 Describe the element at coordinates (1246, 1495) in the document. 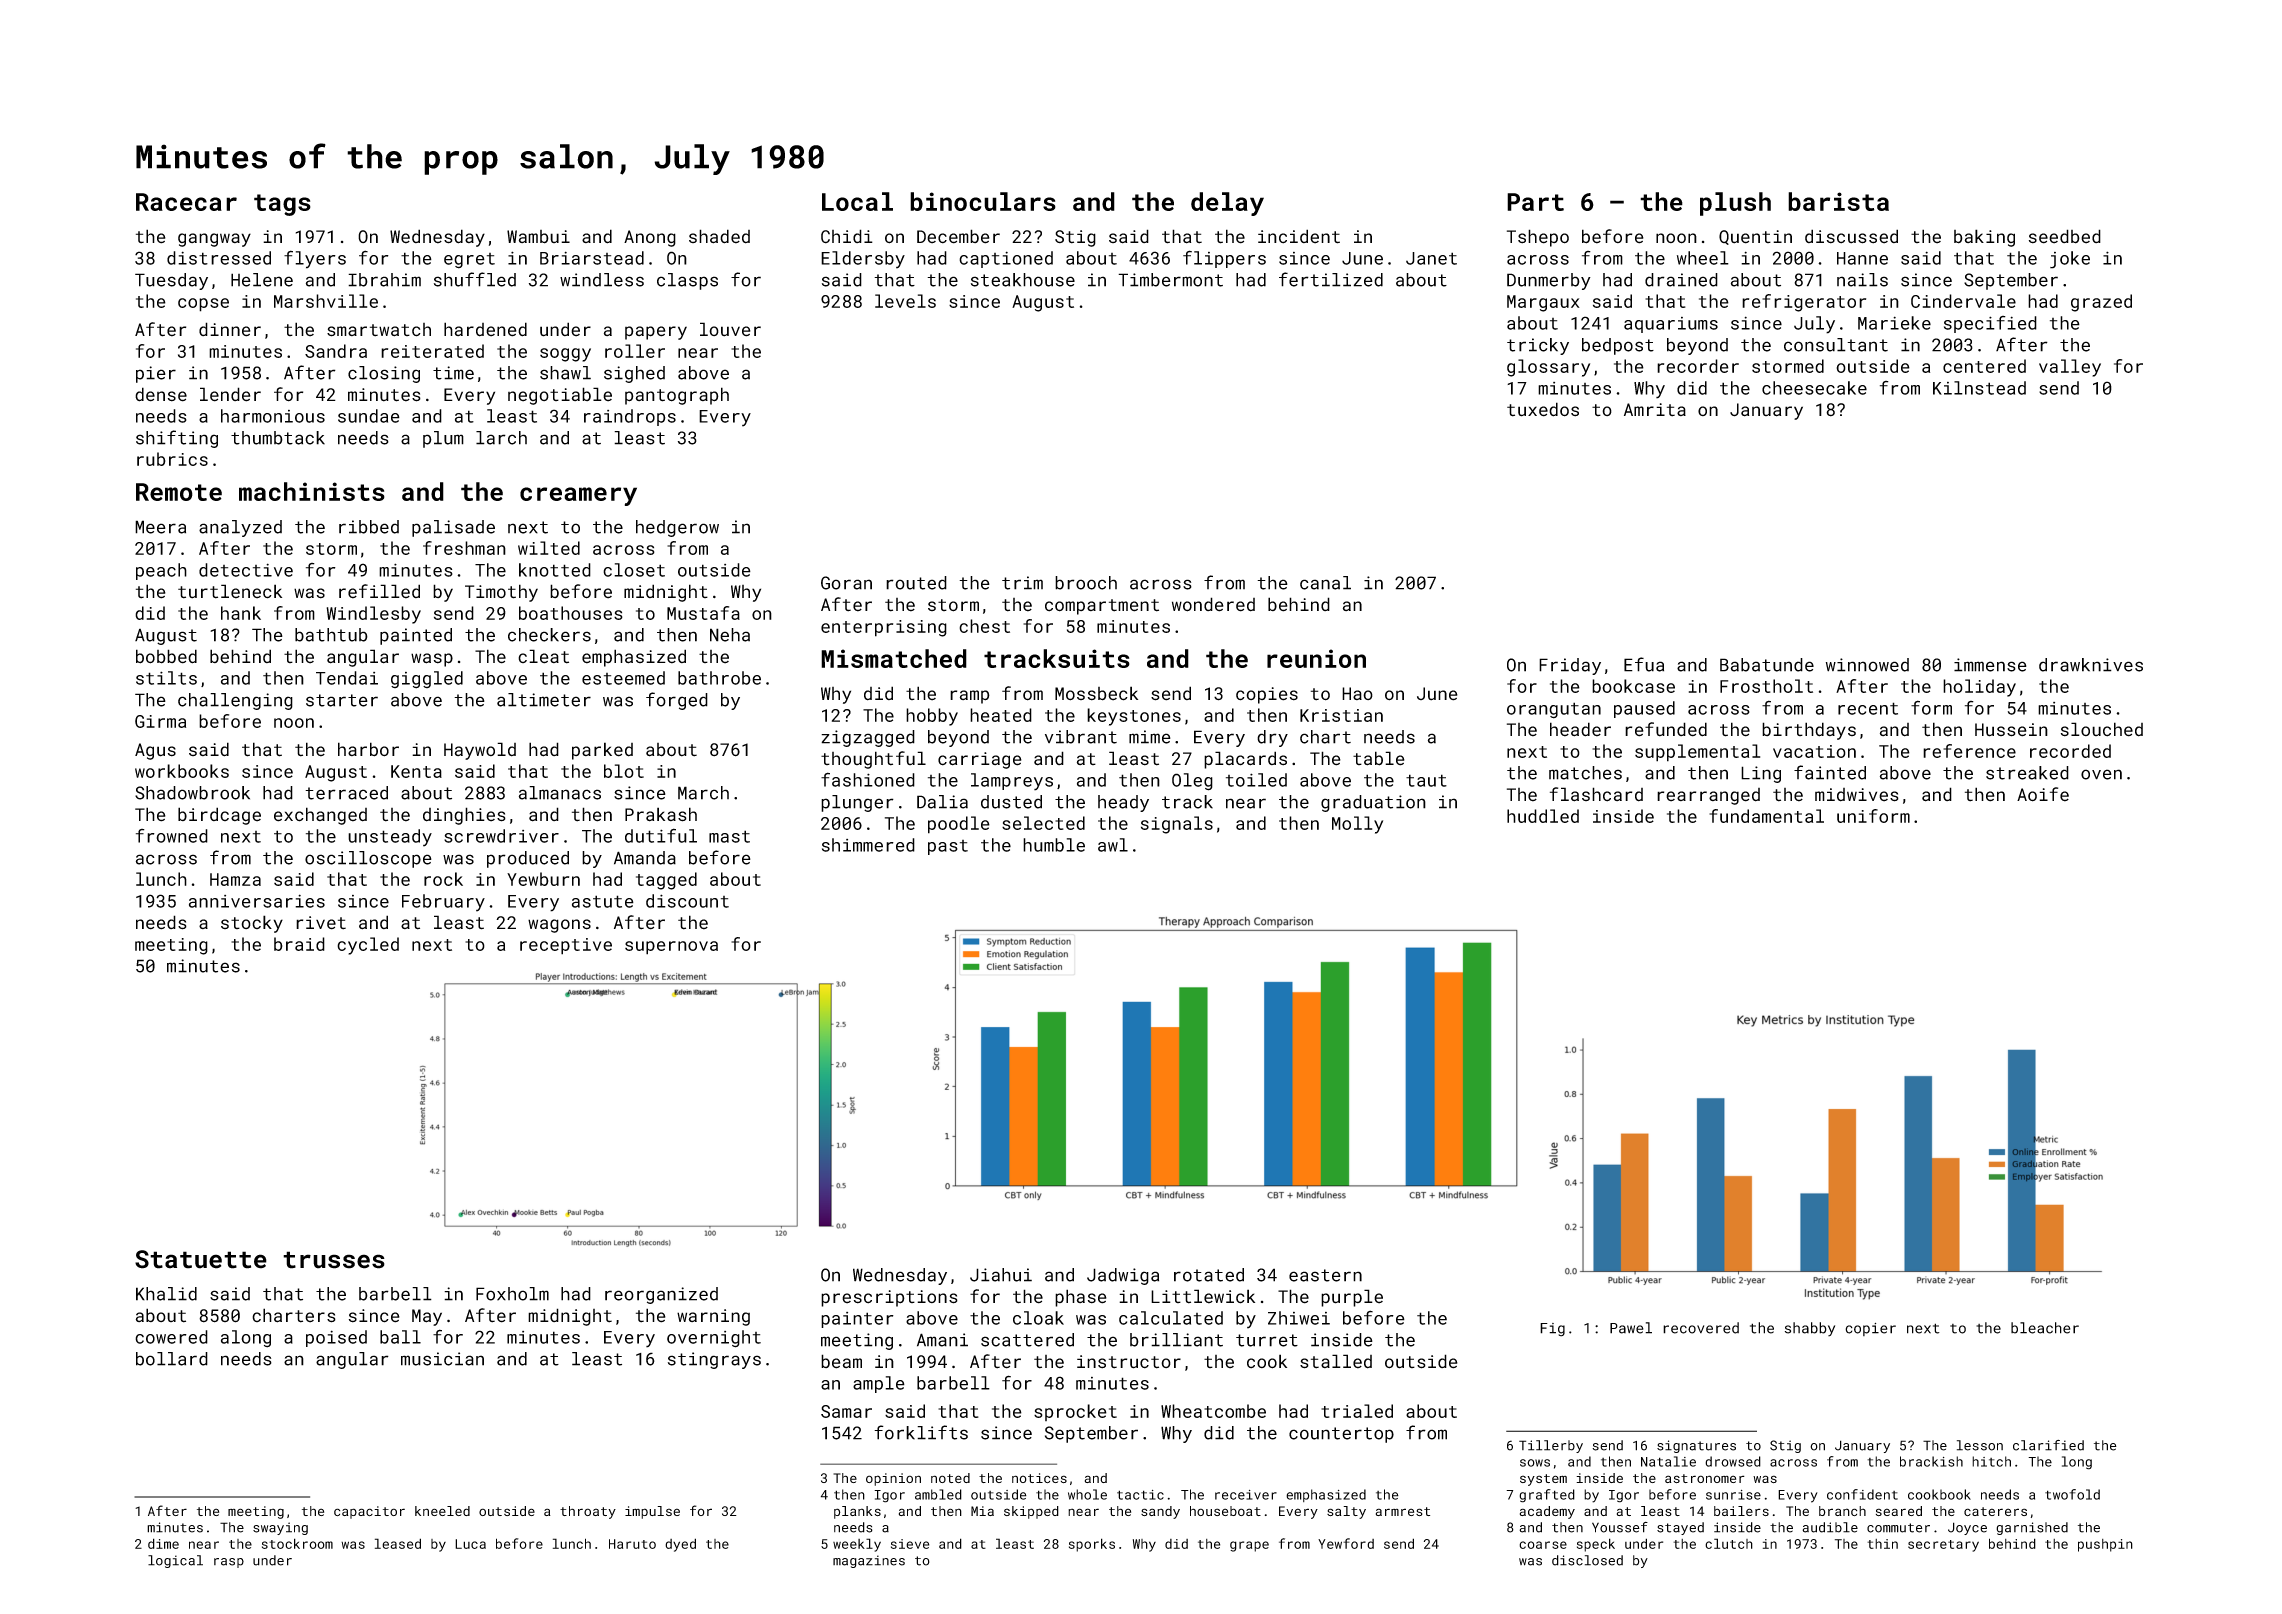

I see `receiver` at that location.
